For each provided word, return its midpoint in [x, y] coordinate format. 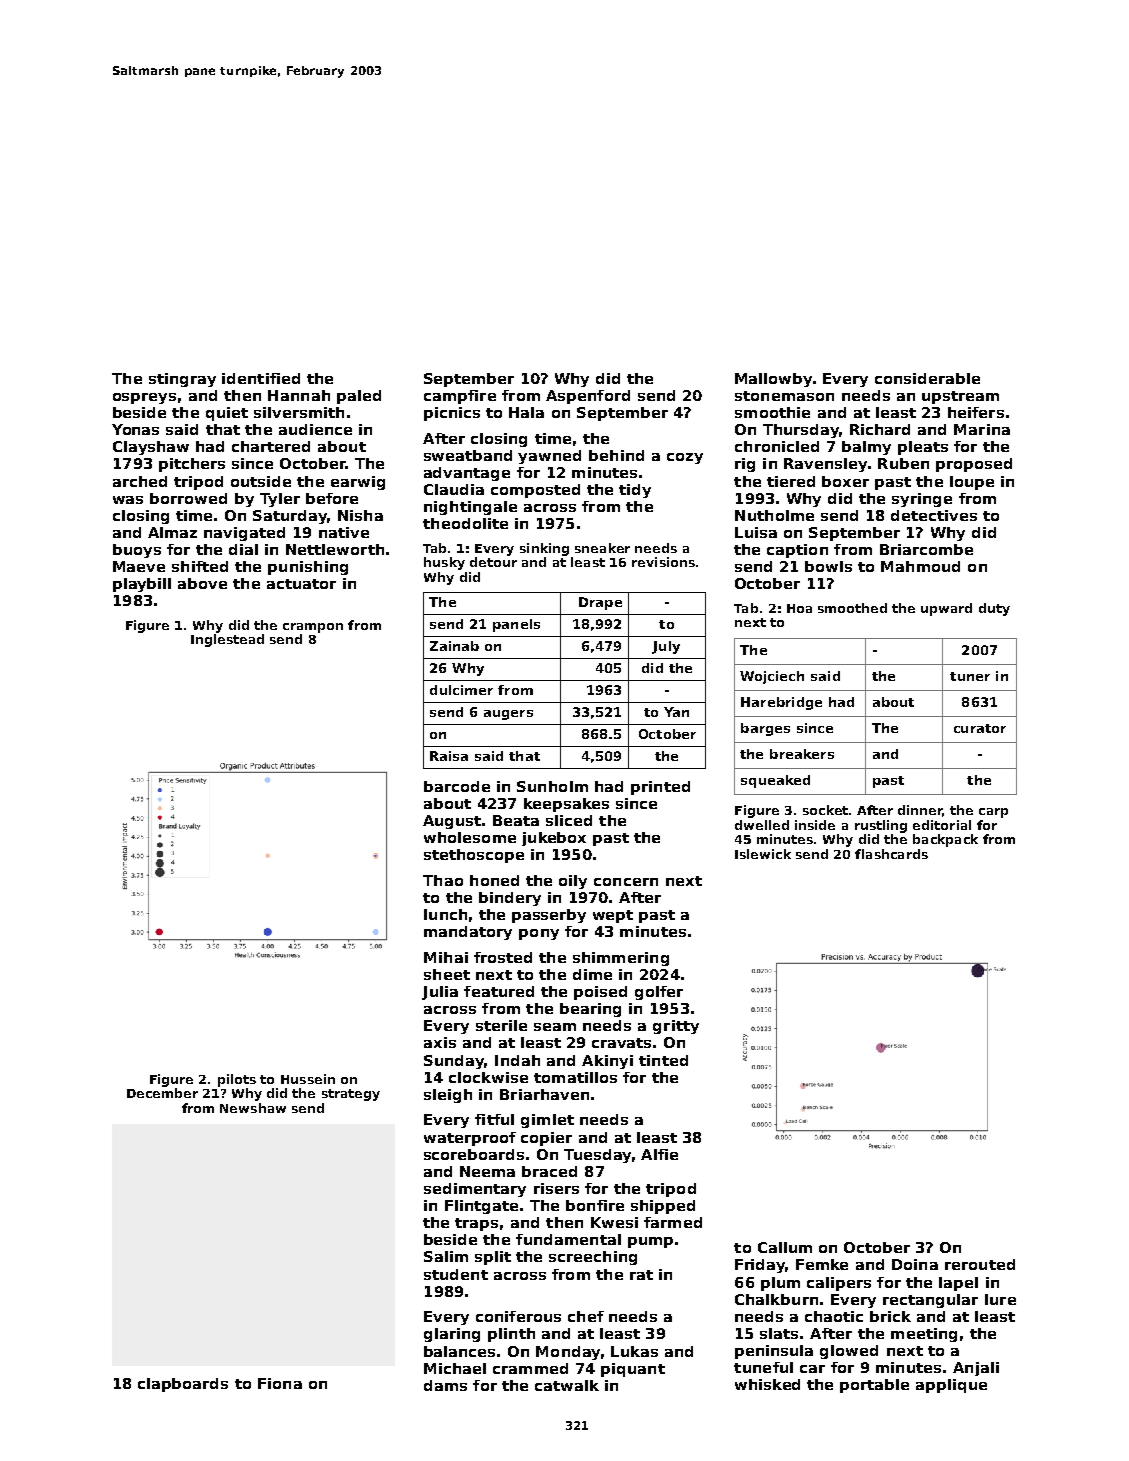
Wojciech [772, 677]
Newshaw [253, 1108]
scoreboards [474, 1154]
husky [444, 563]
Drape [600, 603]
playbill [142, 585]
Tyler [280, 500]
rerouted [980, 1264]
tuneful [763, 1367]
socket [825, 810]
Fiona [280, 1383]
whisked [767, 1384]
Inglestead [227, 640]
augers [508, 715]
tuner [970, 676]
